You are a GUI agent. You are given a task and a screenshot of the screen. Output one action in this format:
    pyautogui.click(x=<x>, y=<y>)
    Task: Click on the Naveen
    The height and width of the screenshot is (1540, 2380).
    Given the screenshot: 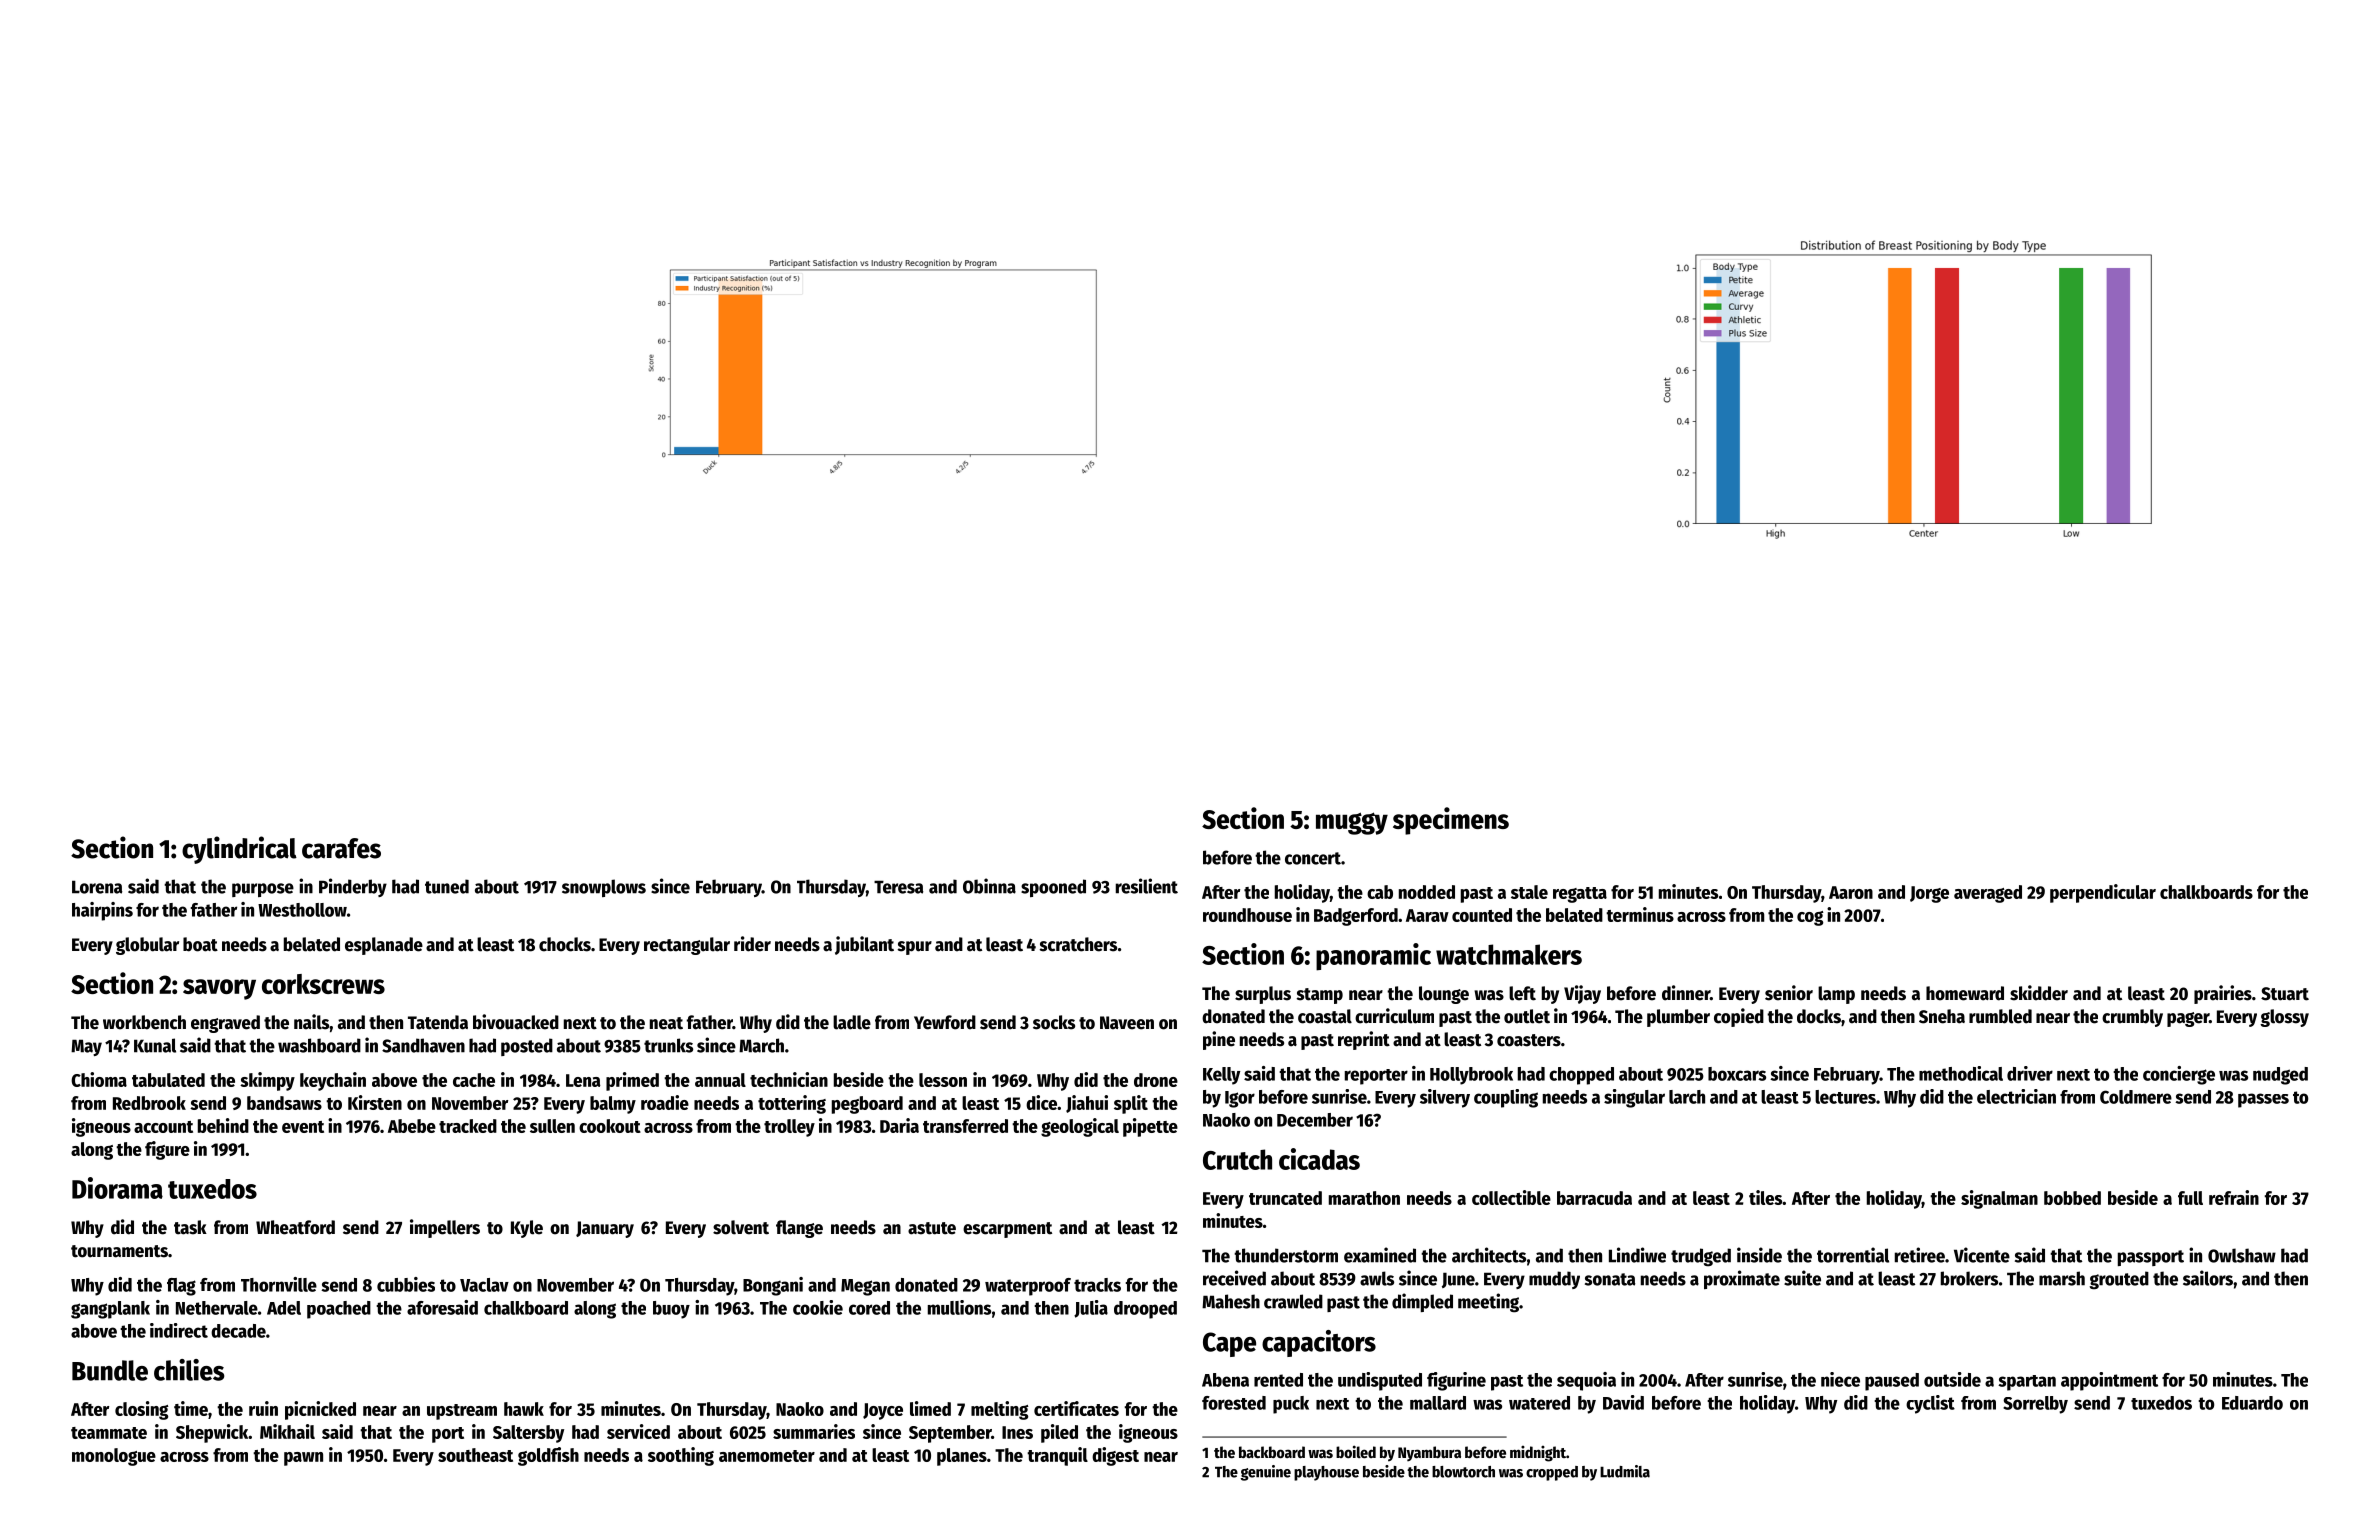 What is the action you would take?
    pyautogui.click(x=1127, y=1023)
